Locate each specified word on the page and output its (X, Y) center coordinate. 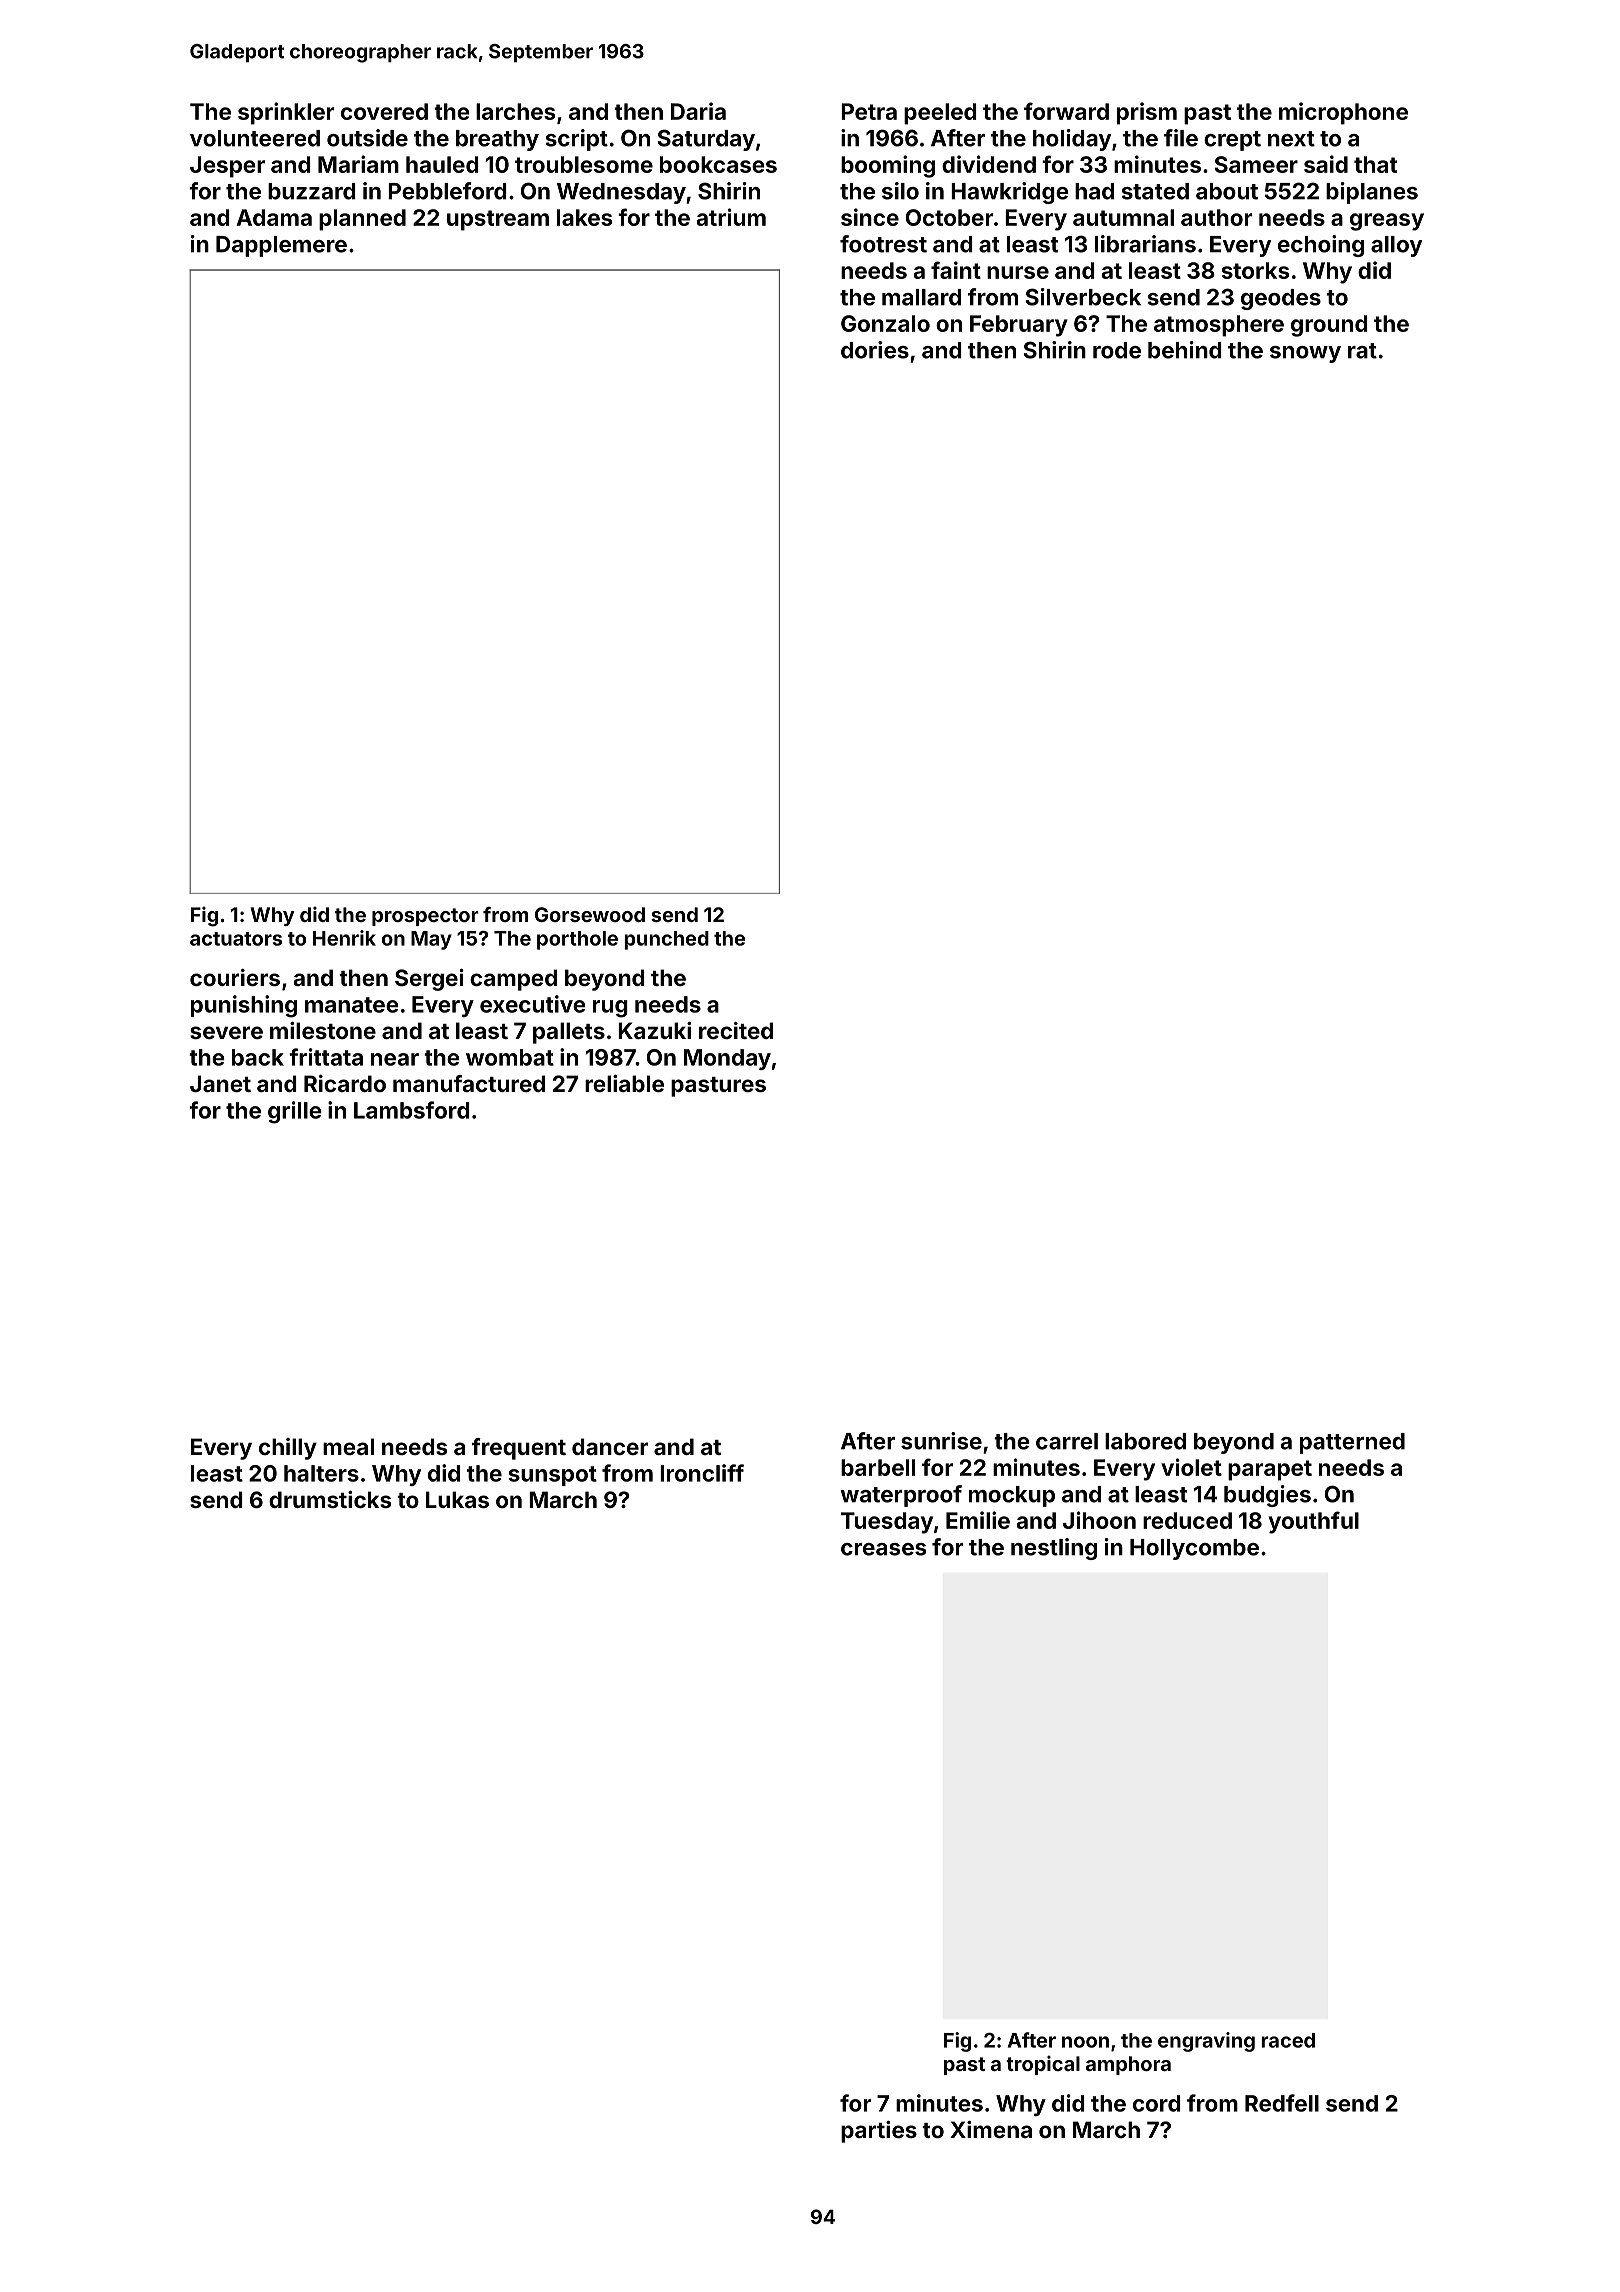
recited (736, 1030)
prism (1147, 113)
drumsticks (330, 1499)
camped (513, 980)
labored (1145, 1441)
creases (883, 1549)
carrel (1067, 1441)
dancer (610, 1446)
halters (321, 1473)
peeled (940, 114)
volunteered (255, 138)
